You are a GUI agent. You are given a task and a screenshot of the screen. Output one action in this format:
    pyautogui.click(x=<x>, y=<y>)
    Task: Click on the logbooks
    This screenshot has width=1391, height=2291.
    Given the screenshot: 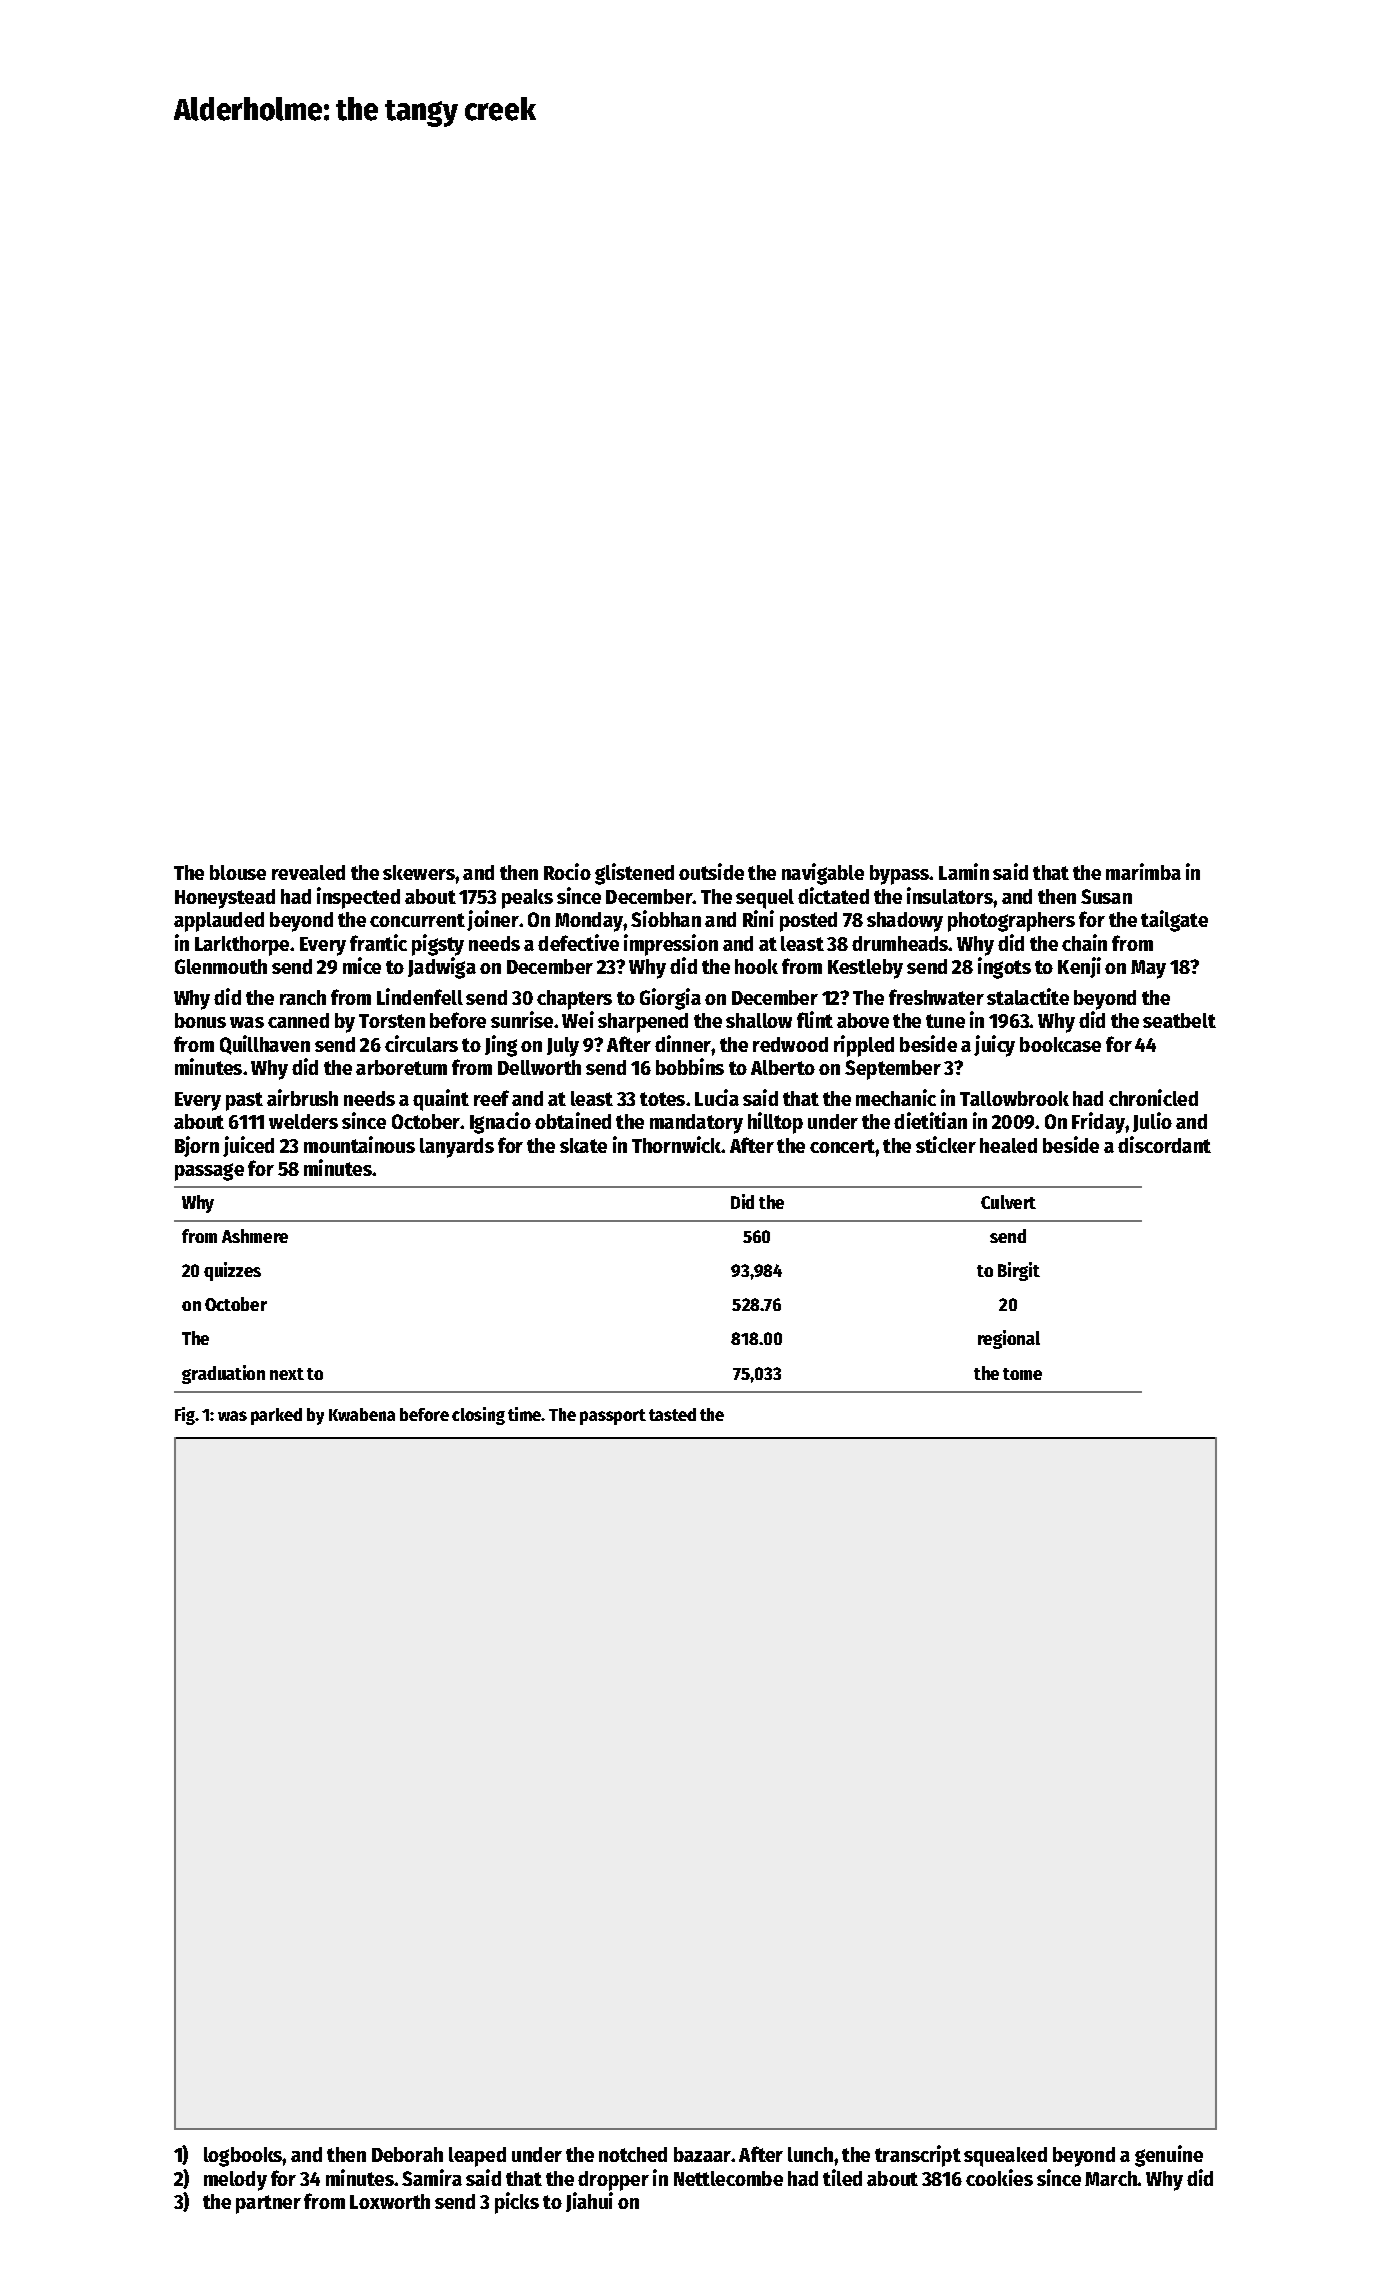 What is the action you would take?
    pyautogui.click(x=243, y=2157)
